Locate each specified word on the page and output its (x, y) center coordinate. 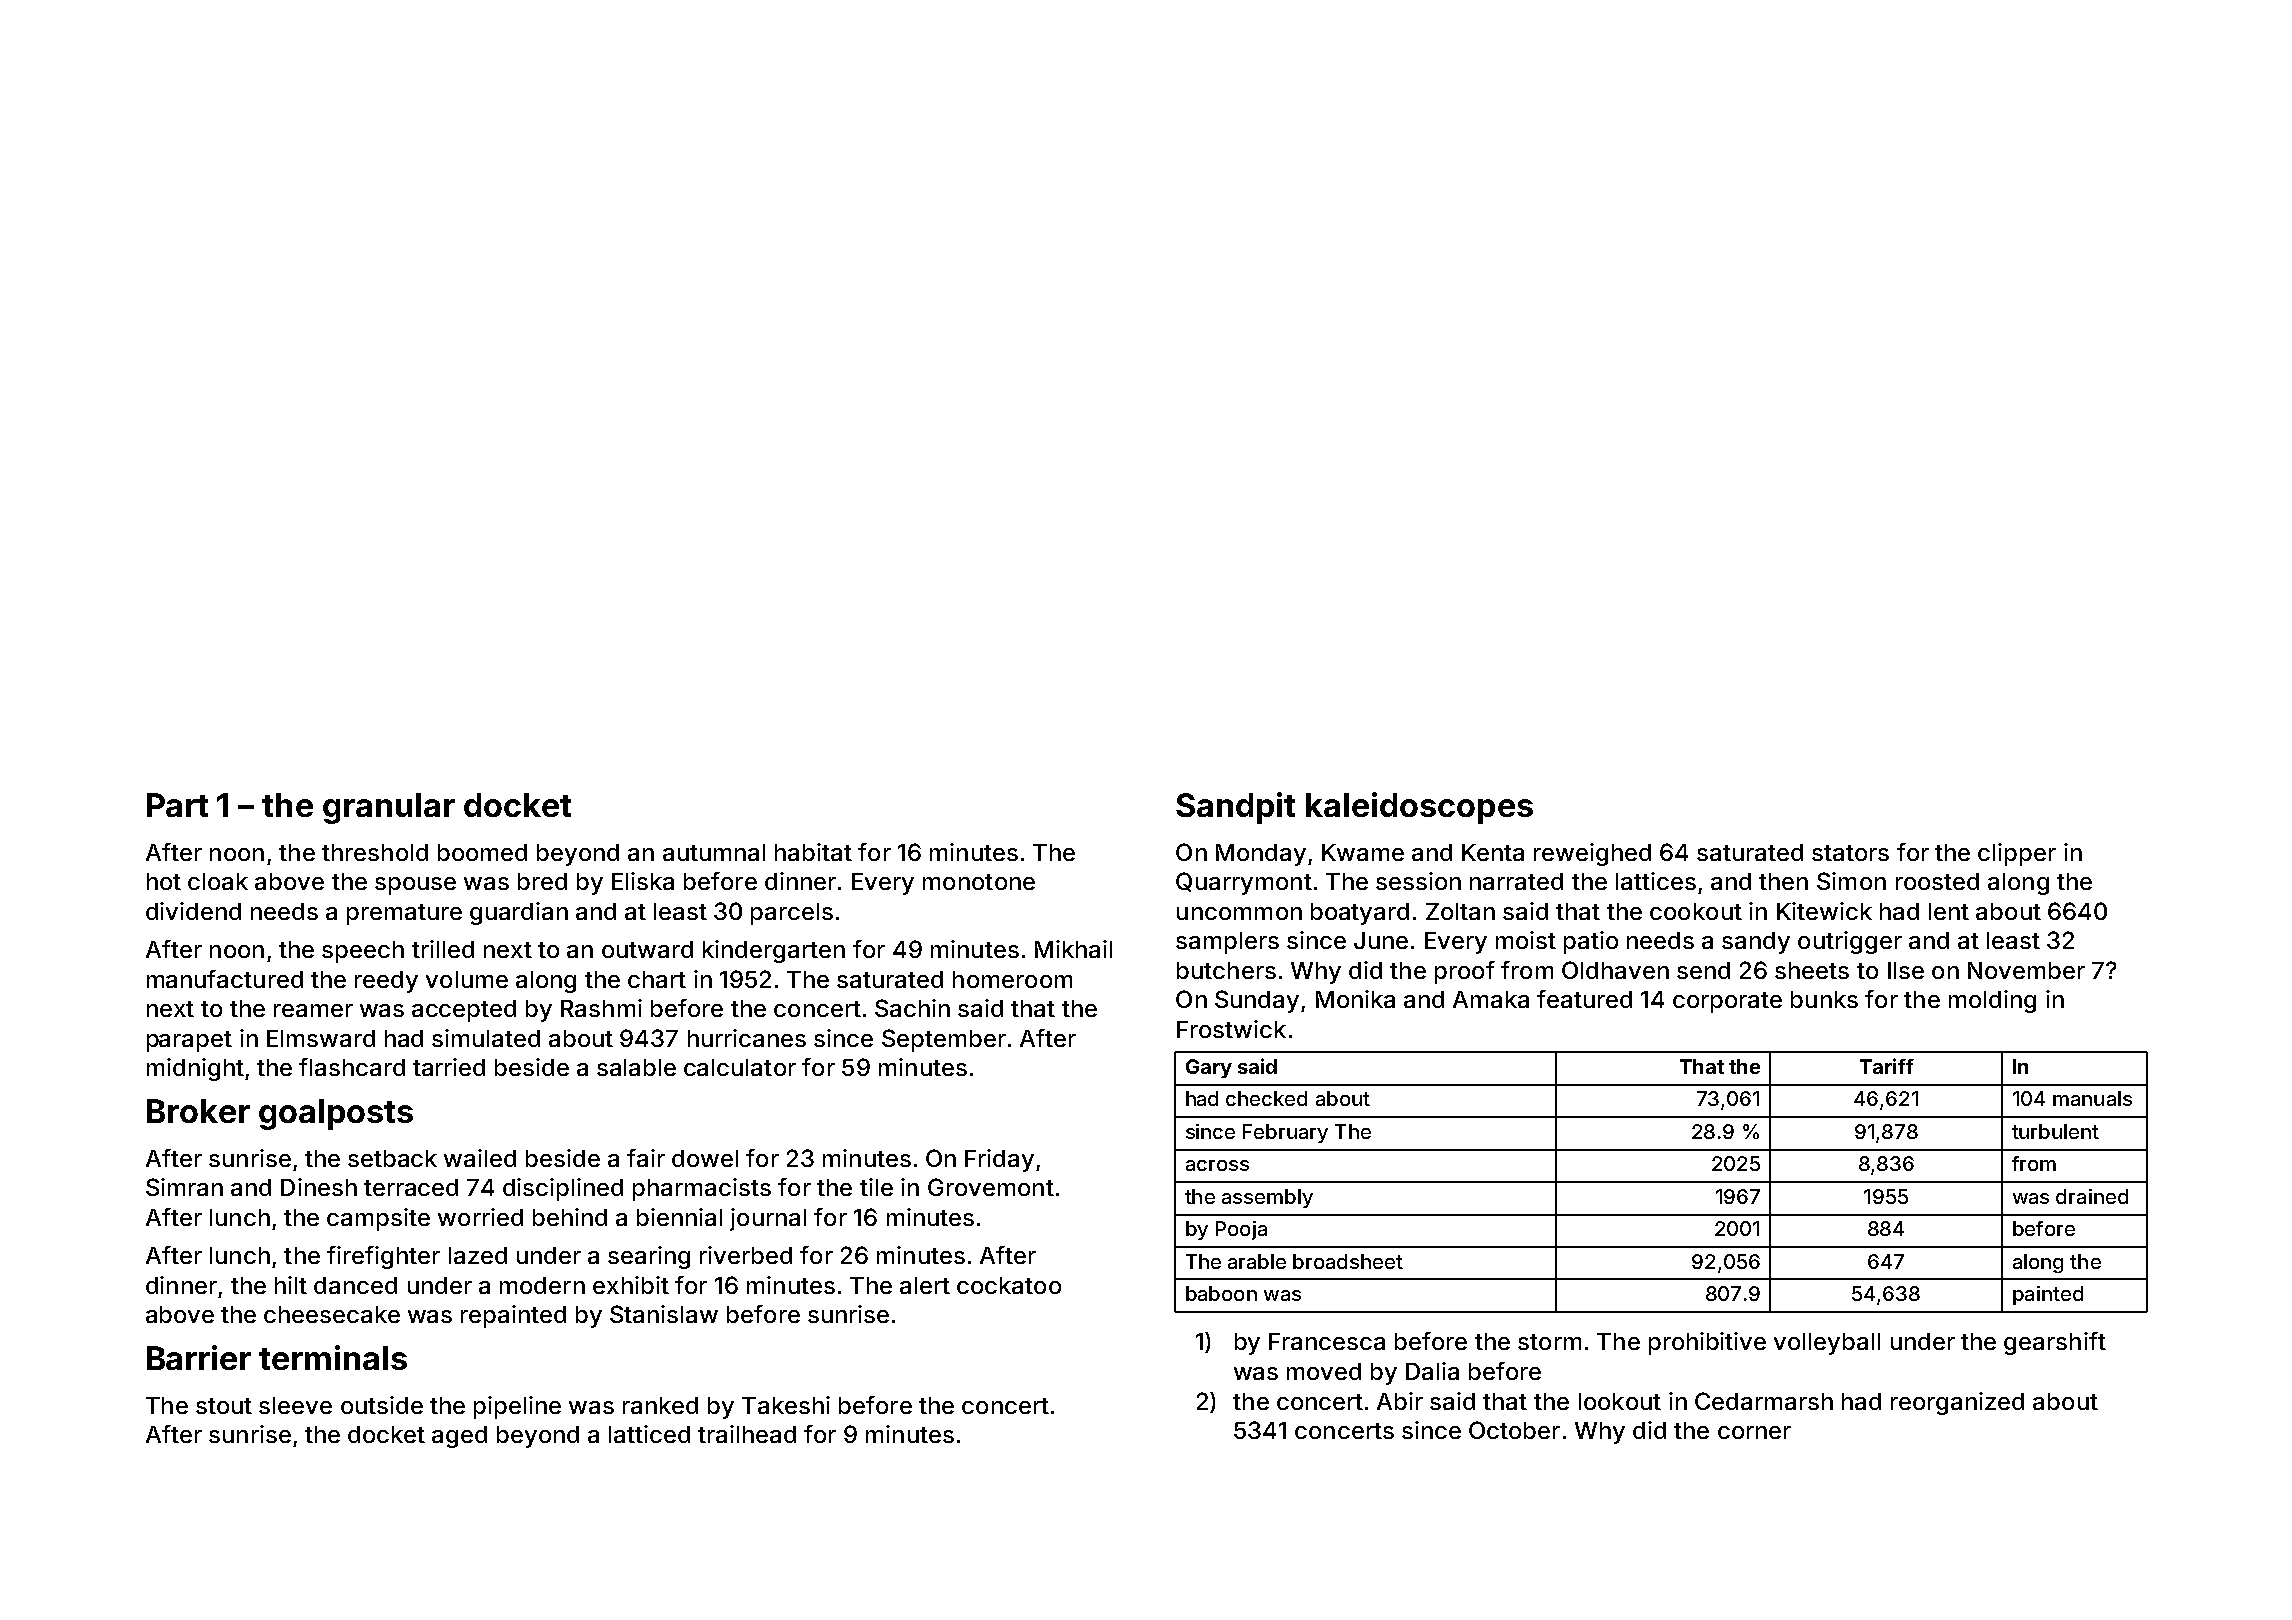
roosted (1937, 881)
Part (177, 805)
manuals (2092, 1098)
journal (768, 1219)
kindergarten (774, 951)
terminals (333, 1357)
